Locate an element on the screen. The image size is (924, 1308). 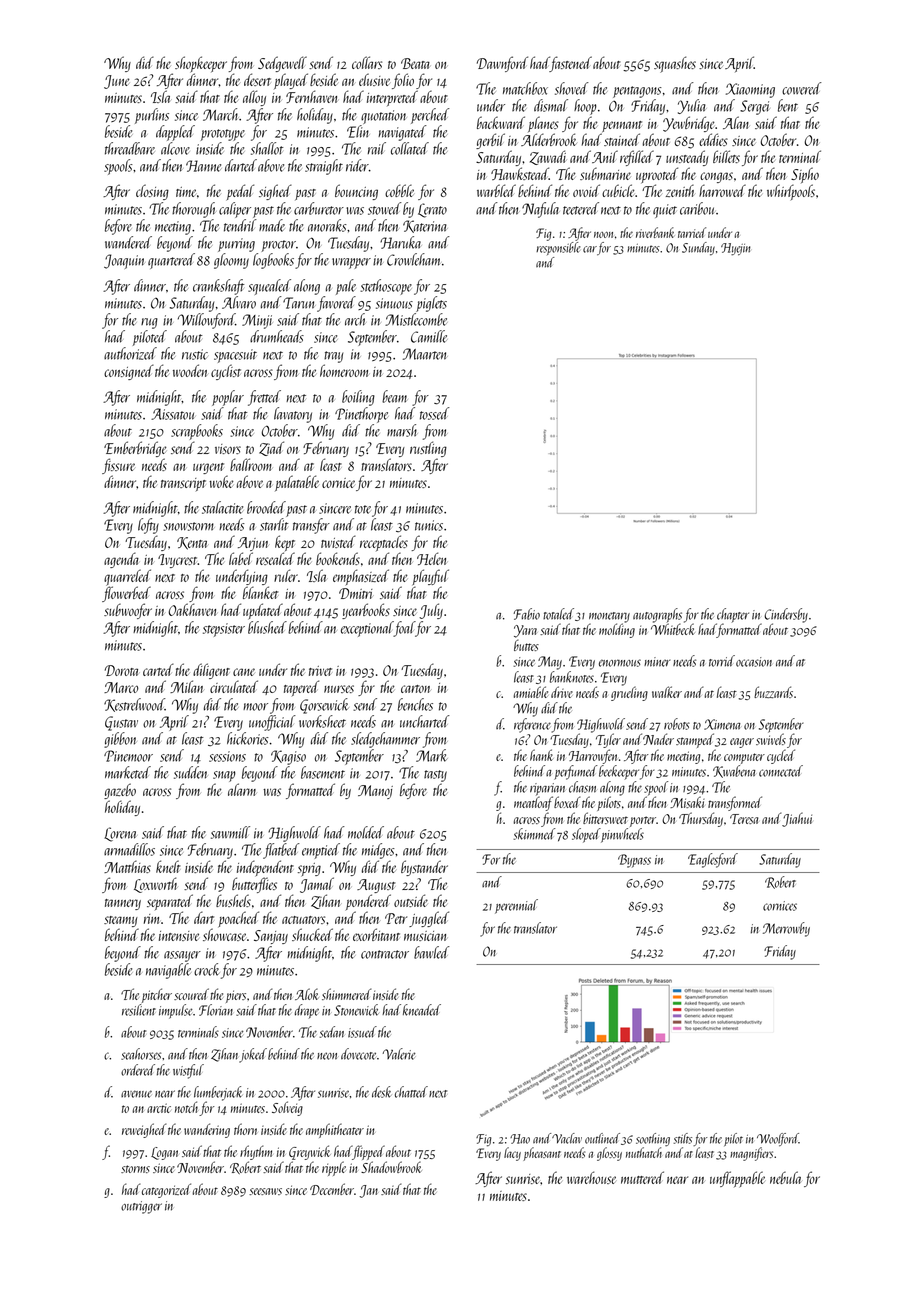
kneaded is located at coordinates (422, 1010).
